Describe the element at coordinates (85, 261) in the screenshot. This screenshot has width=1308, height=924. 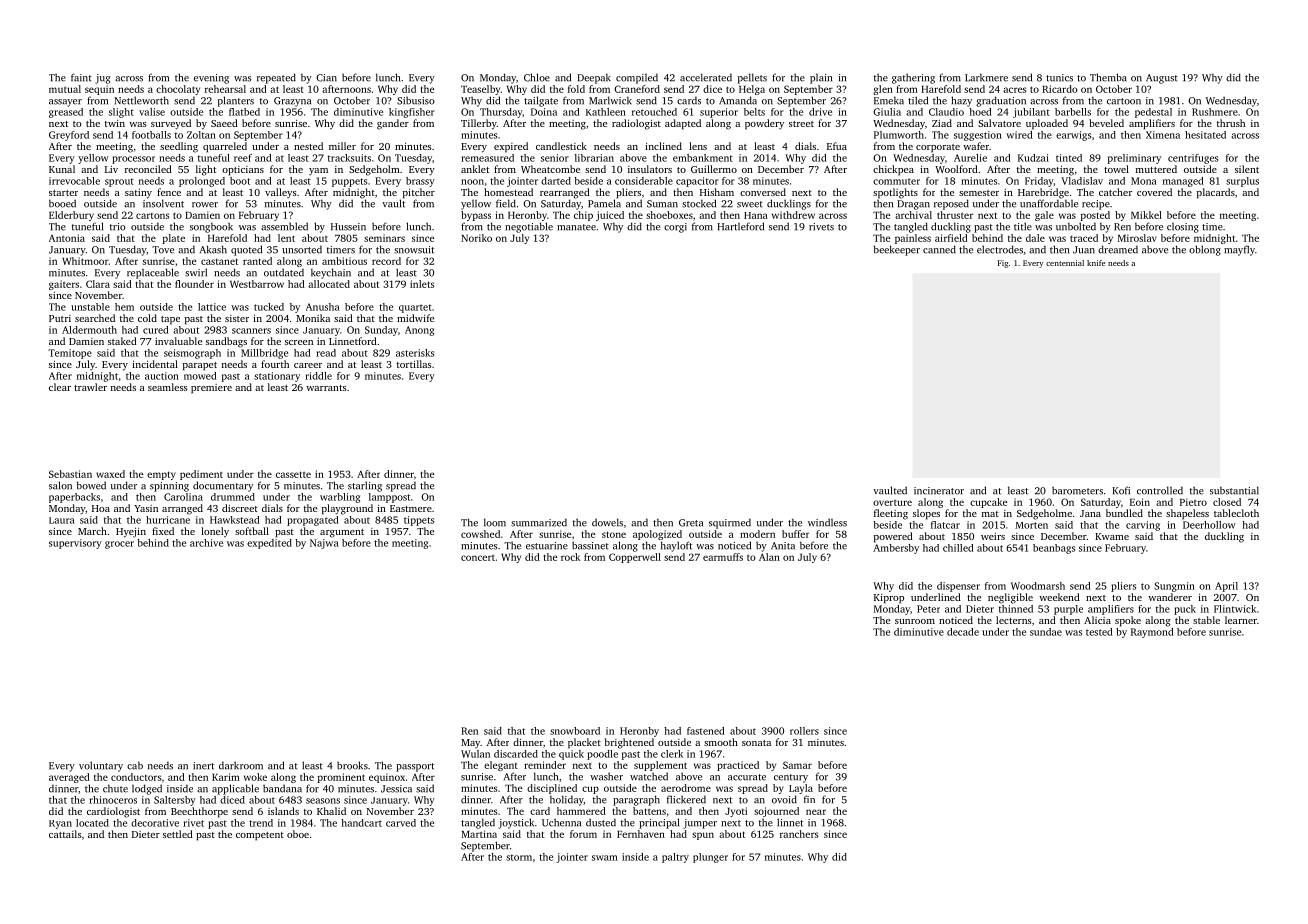
I see `Whitmoor` at that location.
